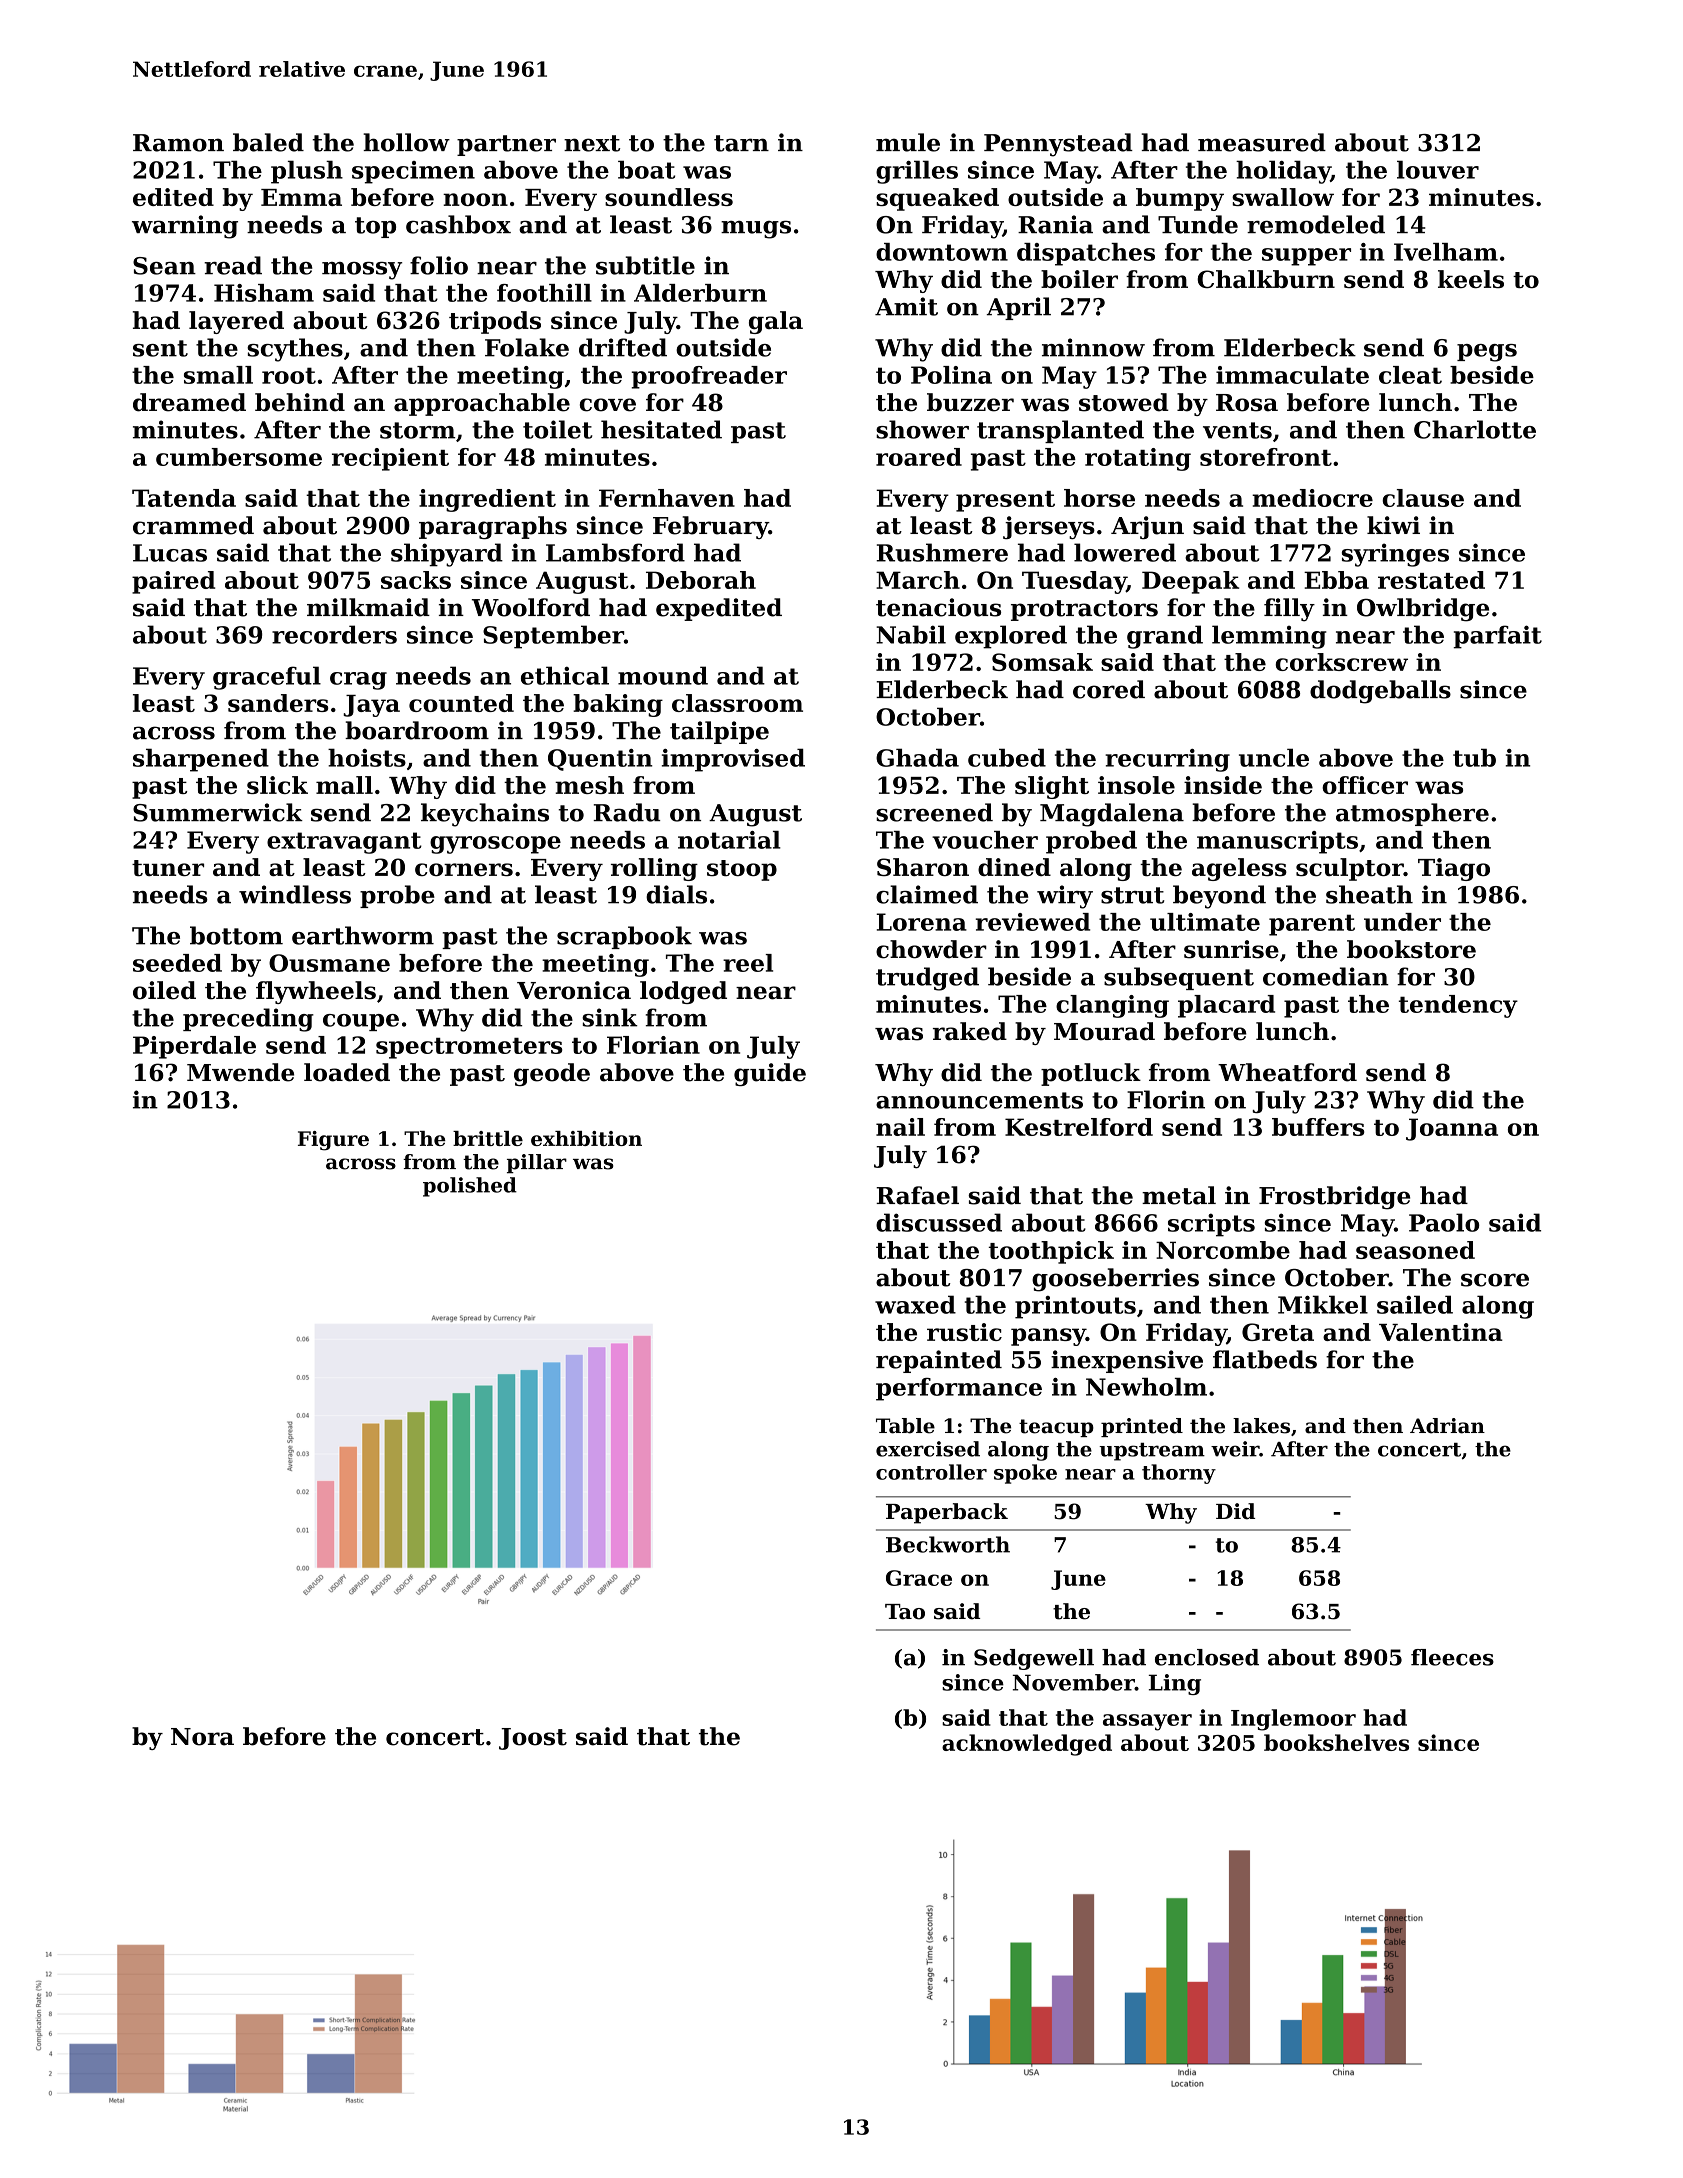 Image resolution: width=1683 pixels, height=2178 pixels. What do you see at coordinates (202, 1737) in the screenshot?
I see `Nora` at bounding box center [202, 1737].
